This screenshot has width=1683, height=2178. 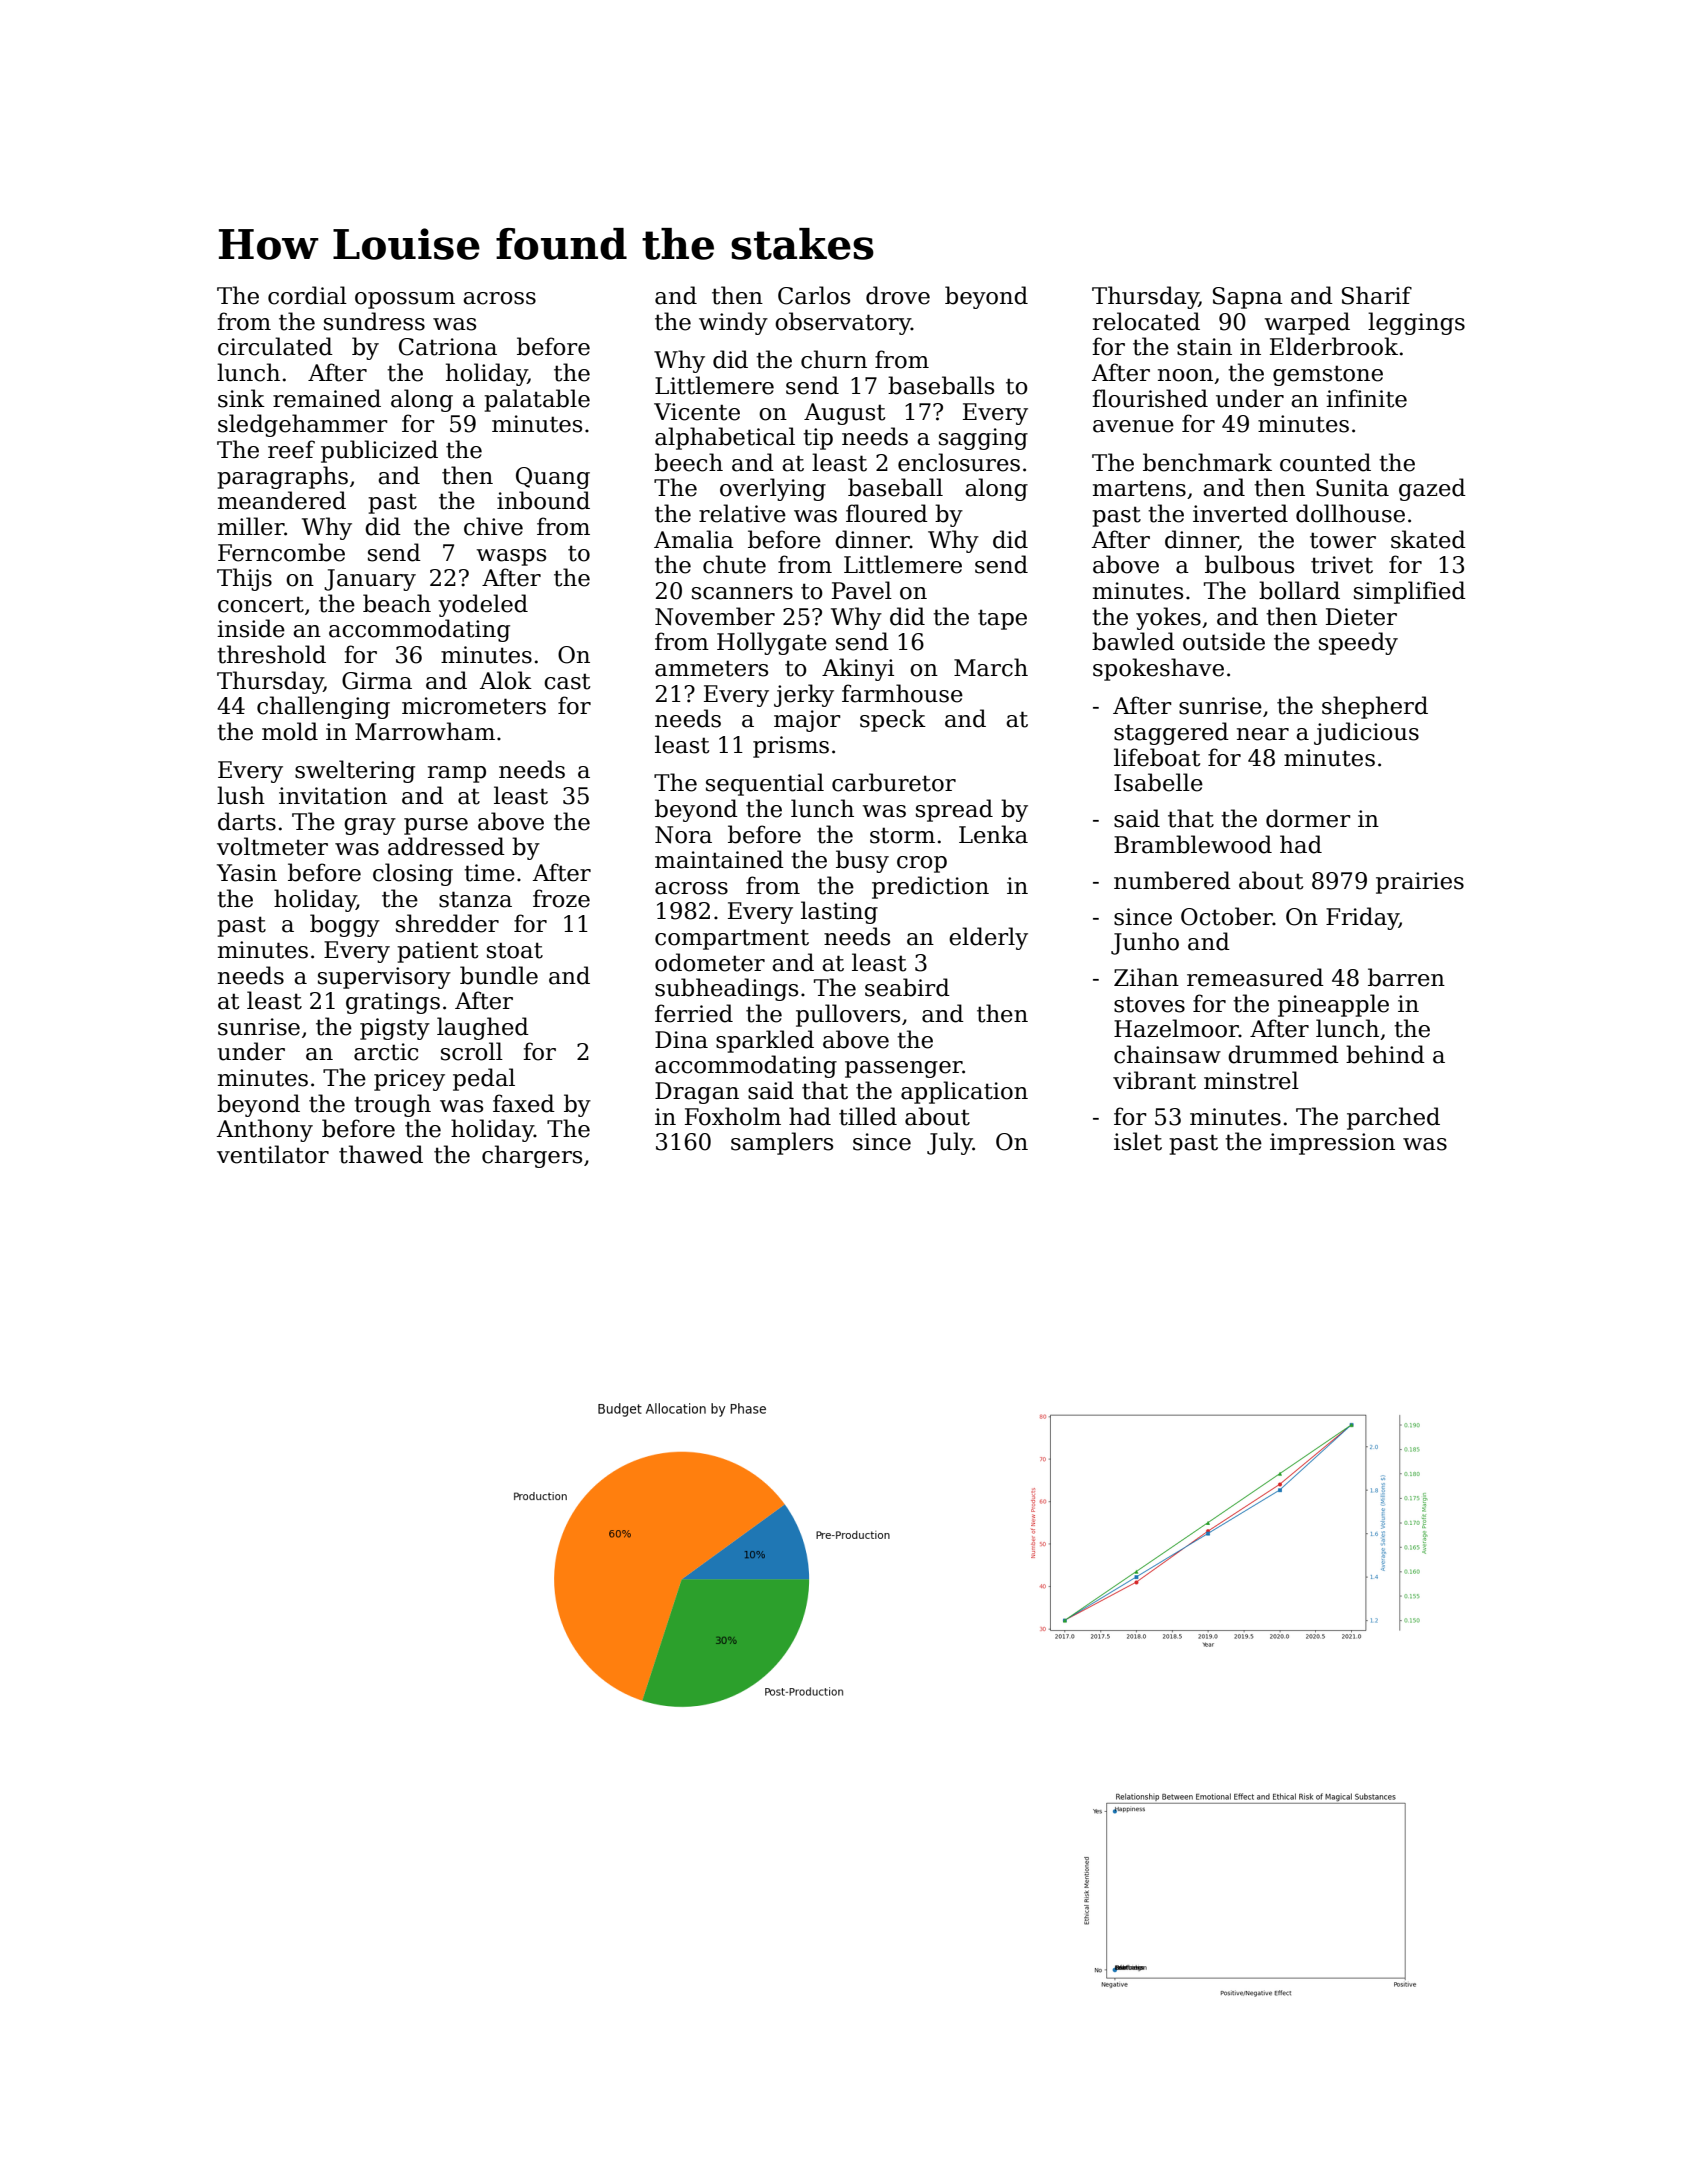 What do you see at coordinates (511, 557) in the screenshot?
I see `wasps` at bounding box center [511, 557].
